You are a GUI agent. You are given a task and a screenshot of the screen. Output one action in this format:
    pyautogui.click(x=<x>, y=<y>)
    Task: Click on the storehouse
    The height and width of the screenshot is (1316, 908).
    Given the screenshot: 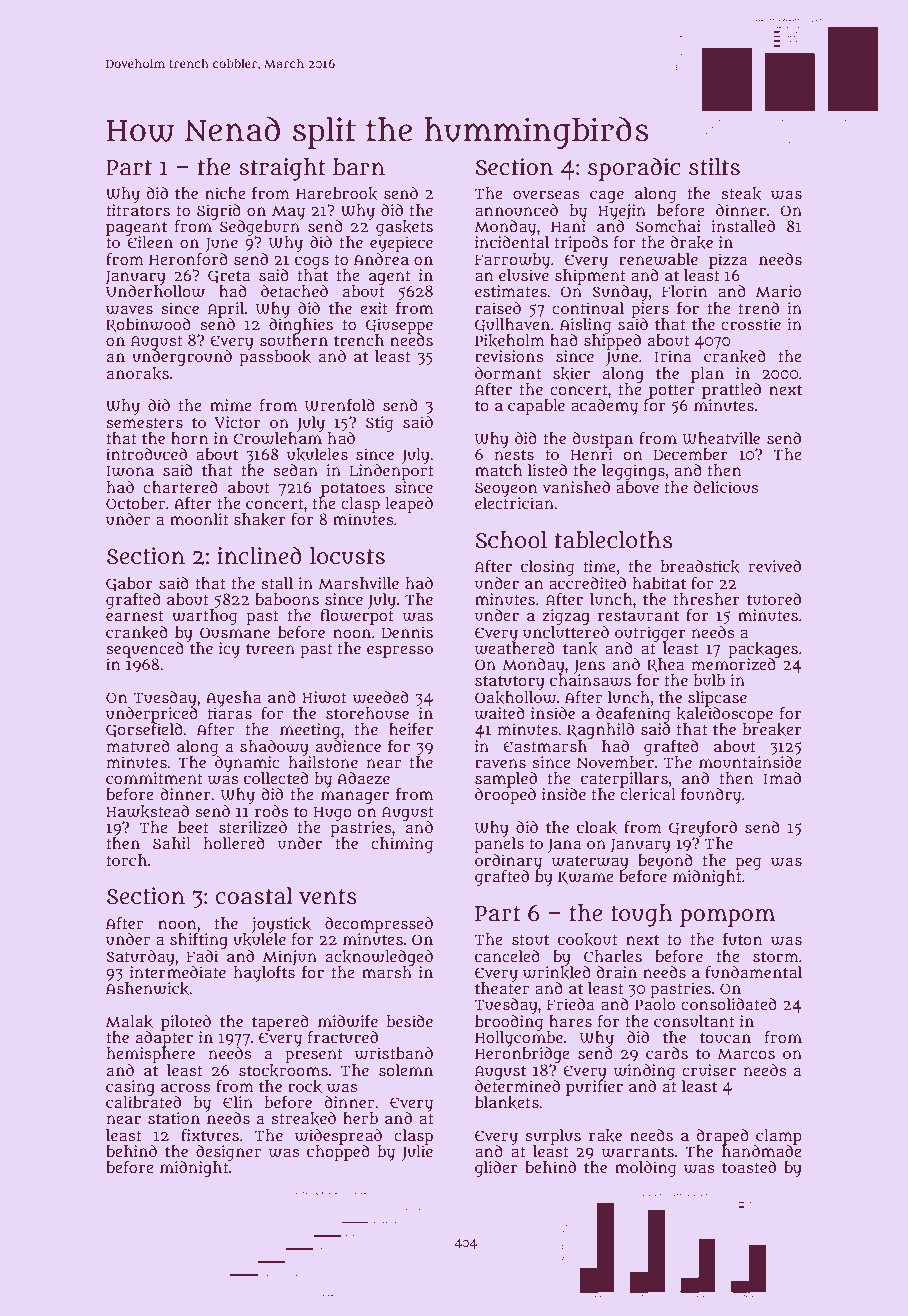 What is the action you would take?
    pyautogui.click(x=367, y=713)
